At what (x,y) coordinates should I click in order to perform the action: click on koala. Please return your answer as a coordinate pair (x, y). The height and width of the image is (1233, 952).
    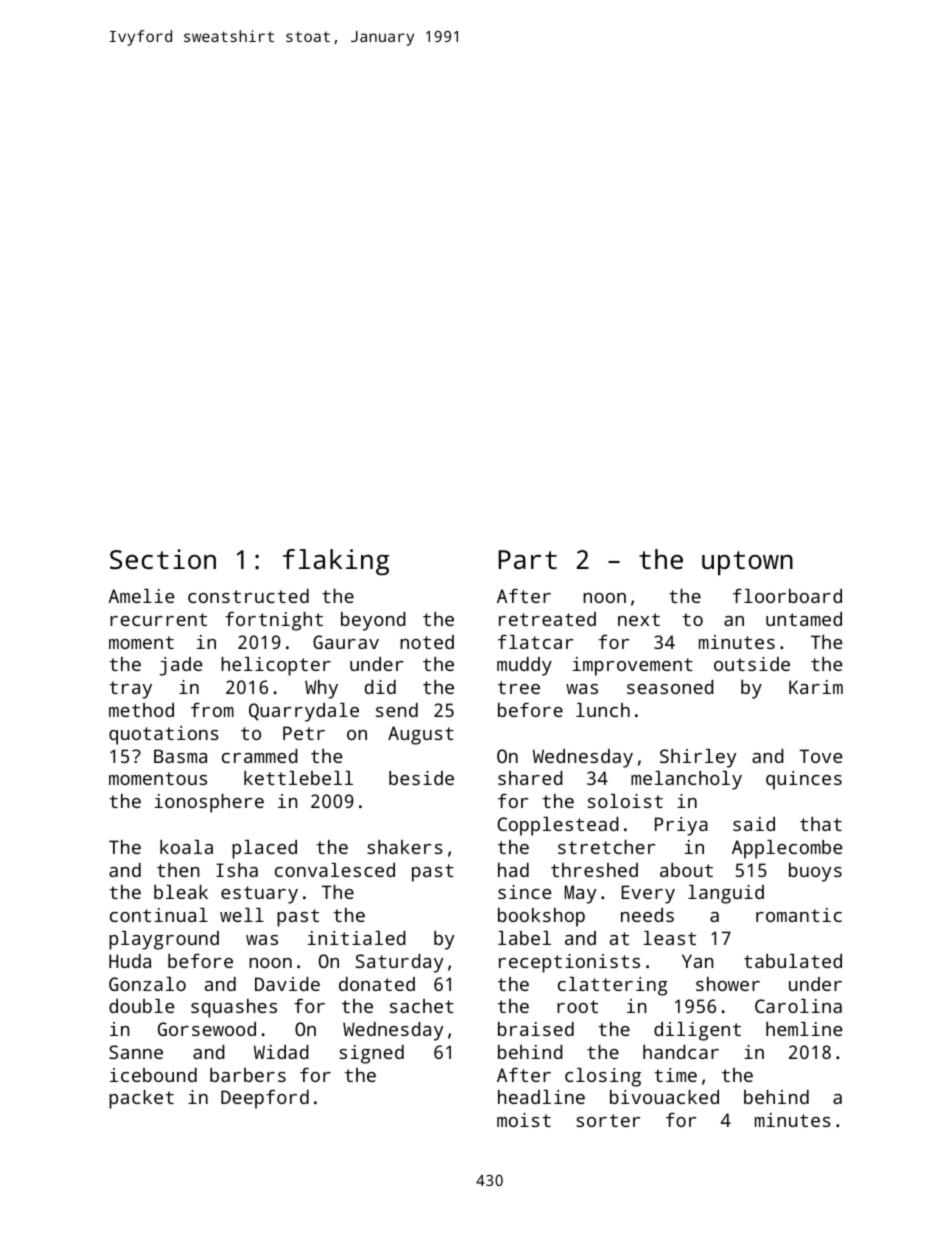
    Looking at the image, I should click on (186, 847).
